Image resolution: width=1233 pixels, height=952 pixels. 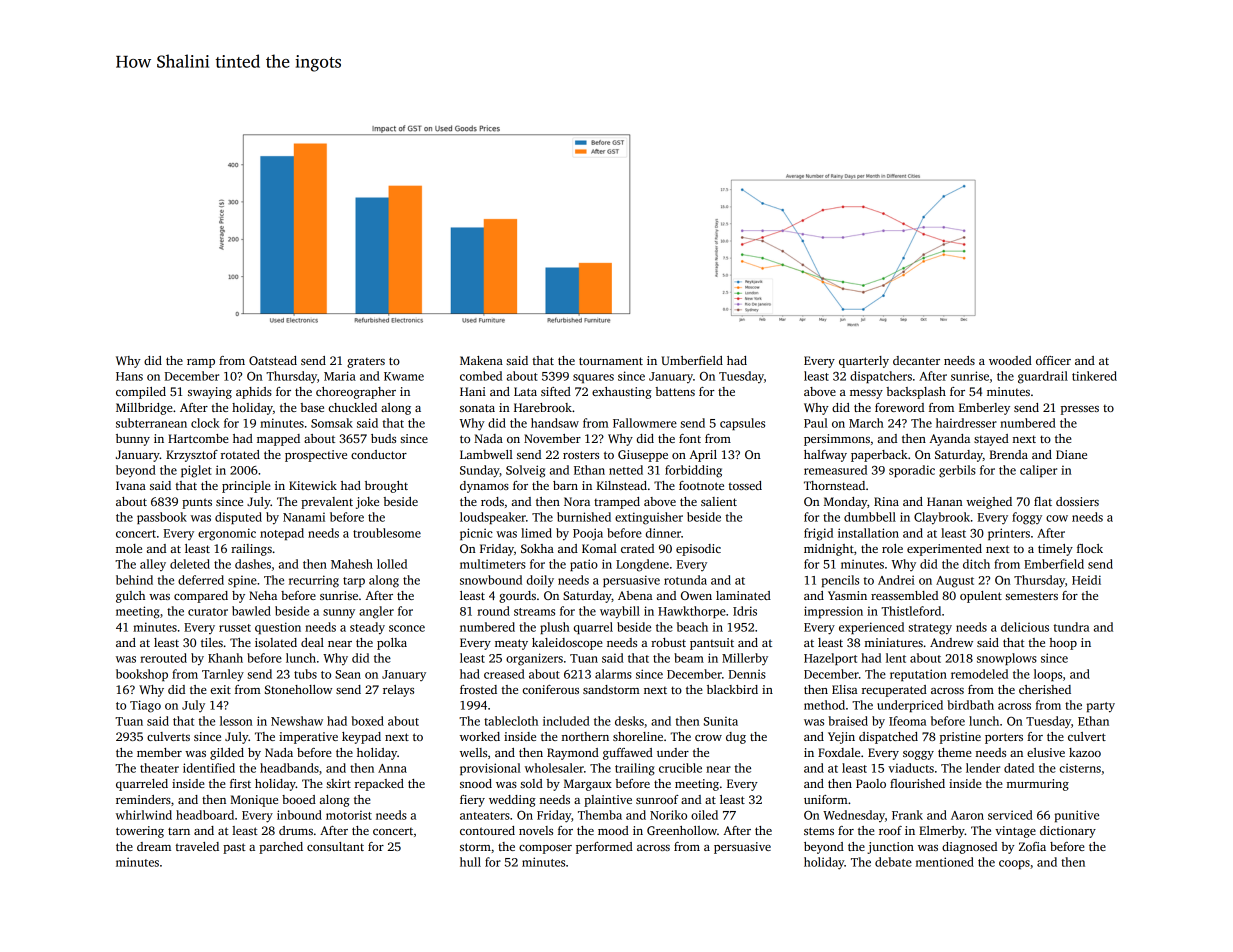 I want to click on Elmerby, so click(x=942, y=832).
